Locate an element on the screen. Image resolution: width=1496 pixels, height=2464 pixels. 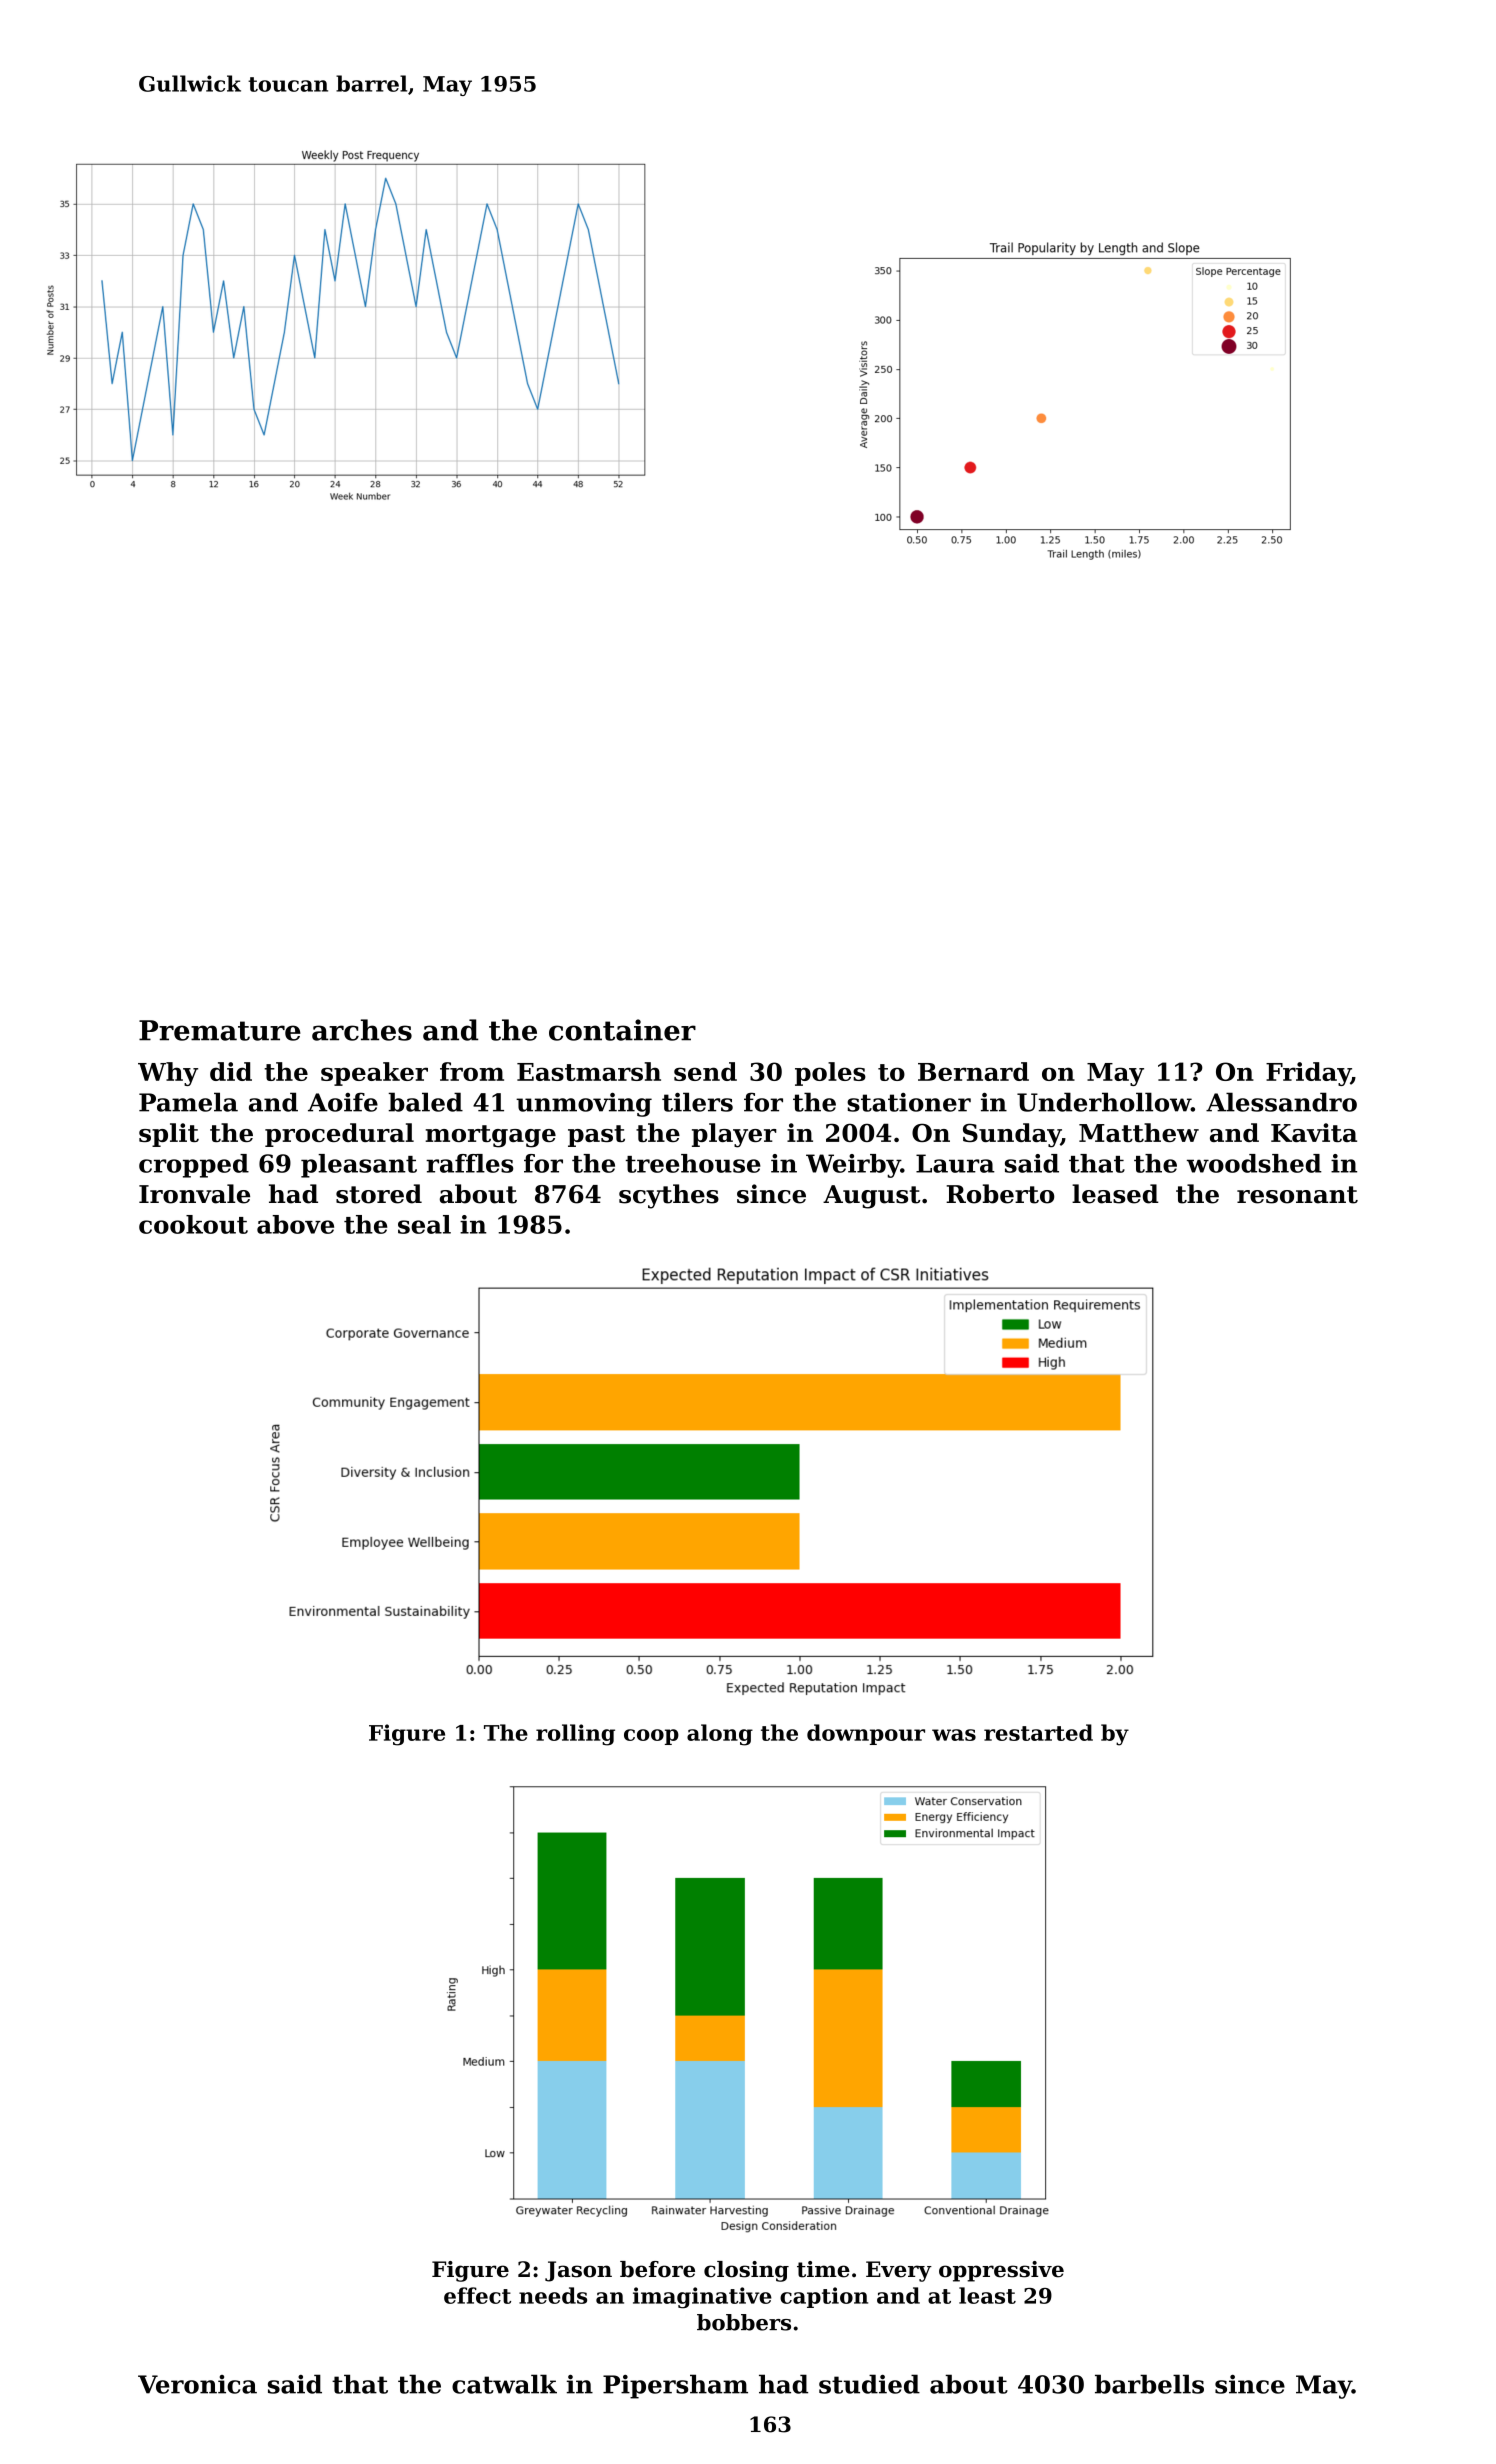
oppressive is located at coordinates (1001, 2271).
